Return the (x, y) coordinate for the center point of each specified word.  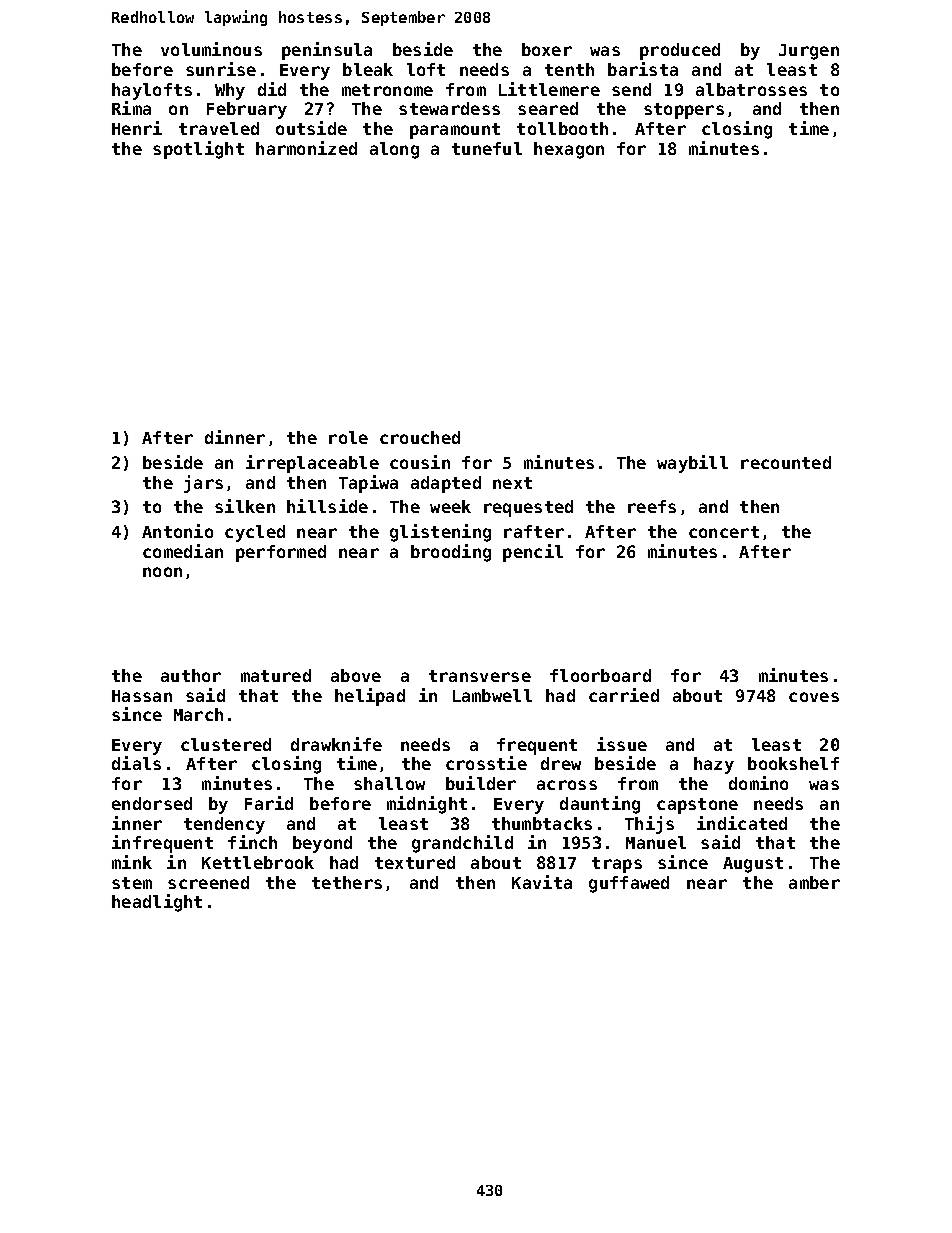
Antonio (177, 531)
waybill (692, 464)
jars (203, 484)
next (512, 483)
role (348, 437)
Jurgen (809, 52)
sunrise (221, 69)
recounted (786, 462)
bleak (368, 69)
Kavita (542, 882)
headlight (157, 903)
